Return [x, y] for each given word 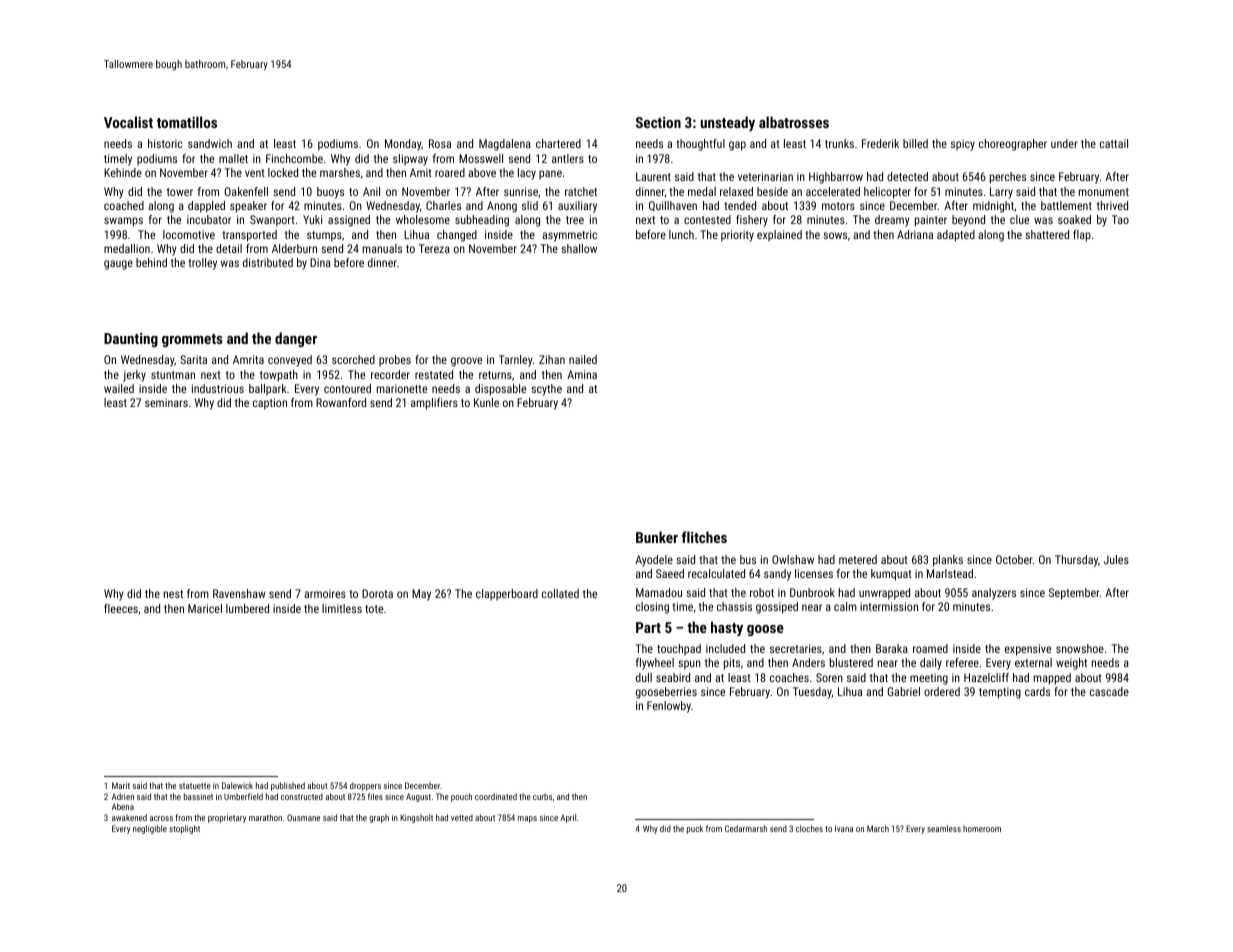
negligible [150, 829]
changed [457, 236]
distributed [268, 262]
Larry [1001, 193]
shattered [1047, 234]
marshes [340, 172]
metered [858, 559]
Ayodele [654, 561]
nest [173, 594]
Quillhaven [673, 206]
